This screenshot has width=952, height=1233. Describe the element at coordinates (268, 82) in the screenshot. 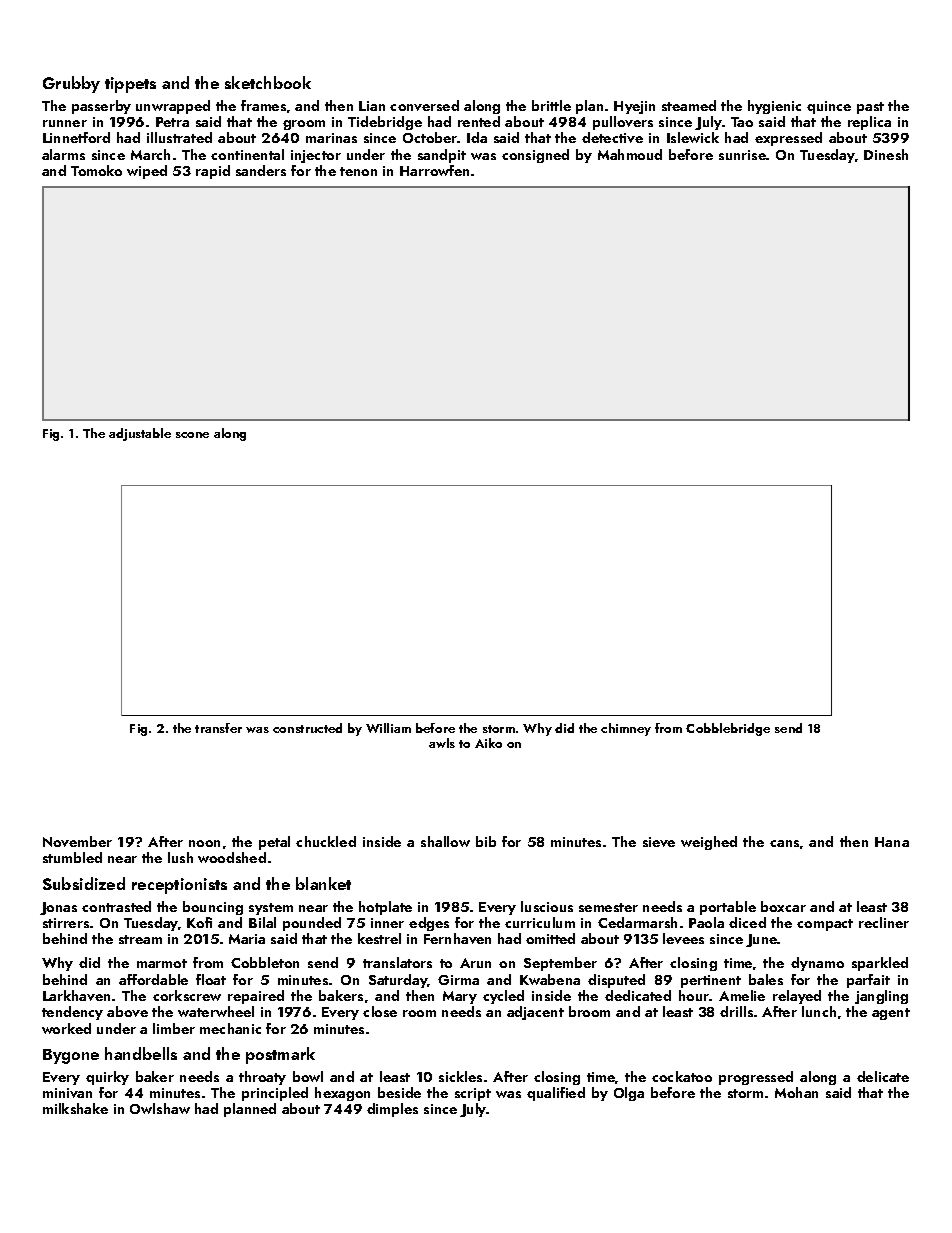

I see `sketchbook` at that location.
